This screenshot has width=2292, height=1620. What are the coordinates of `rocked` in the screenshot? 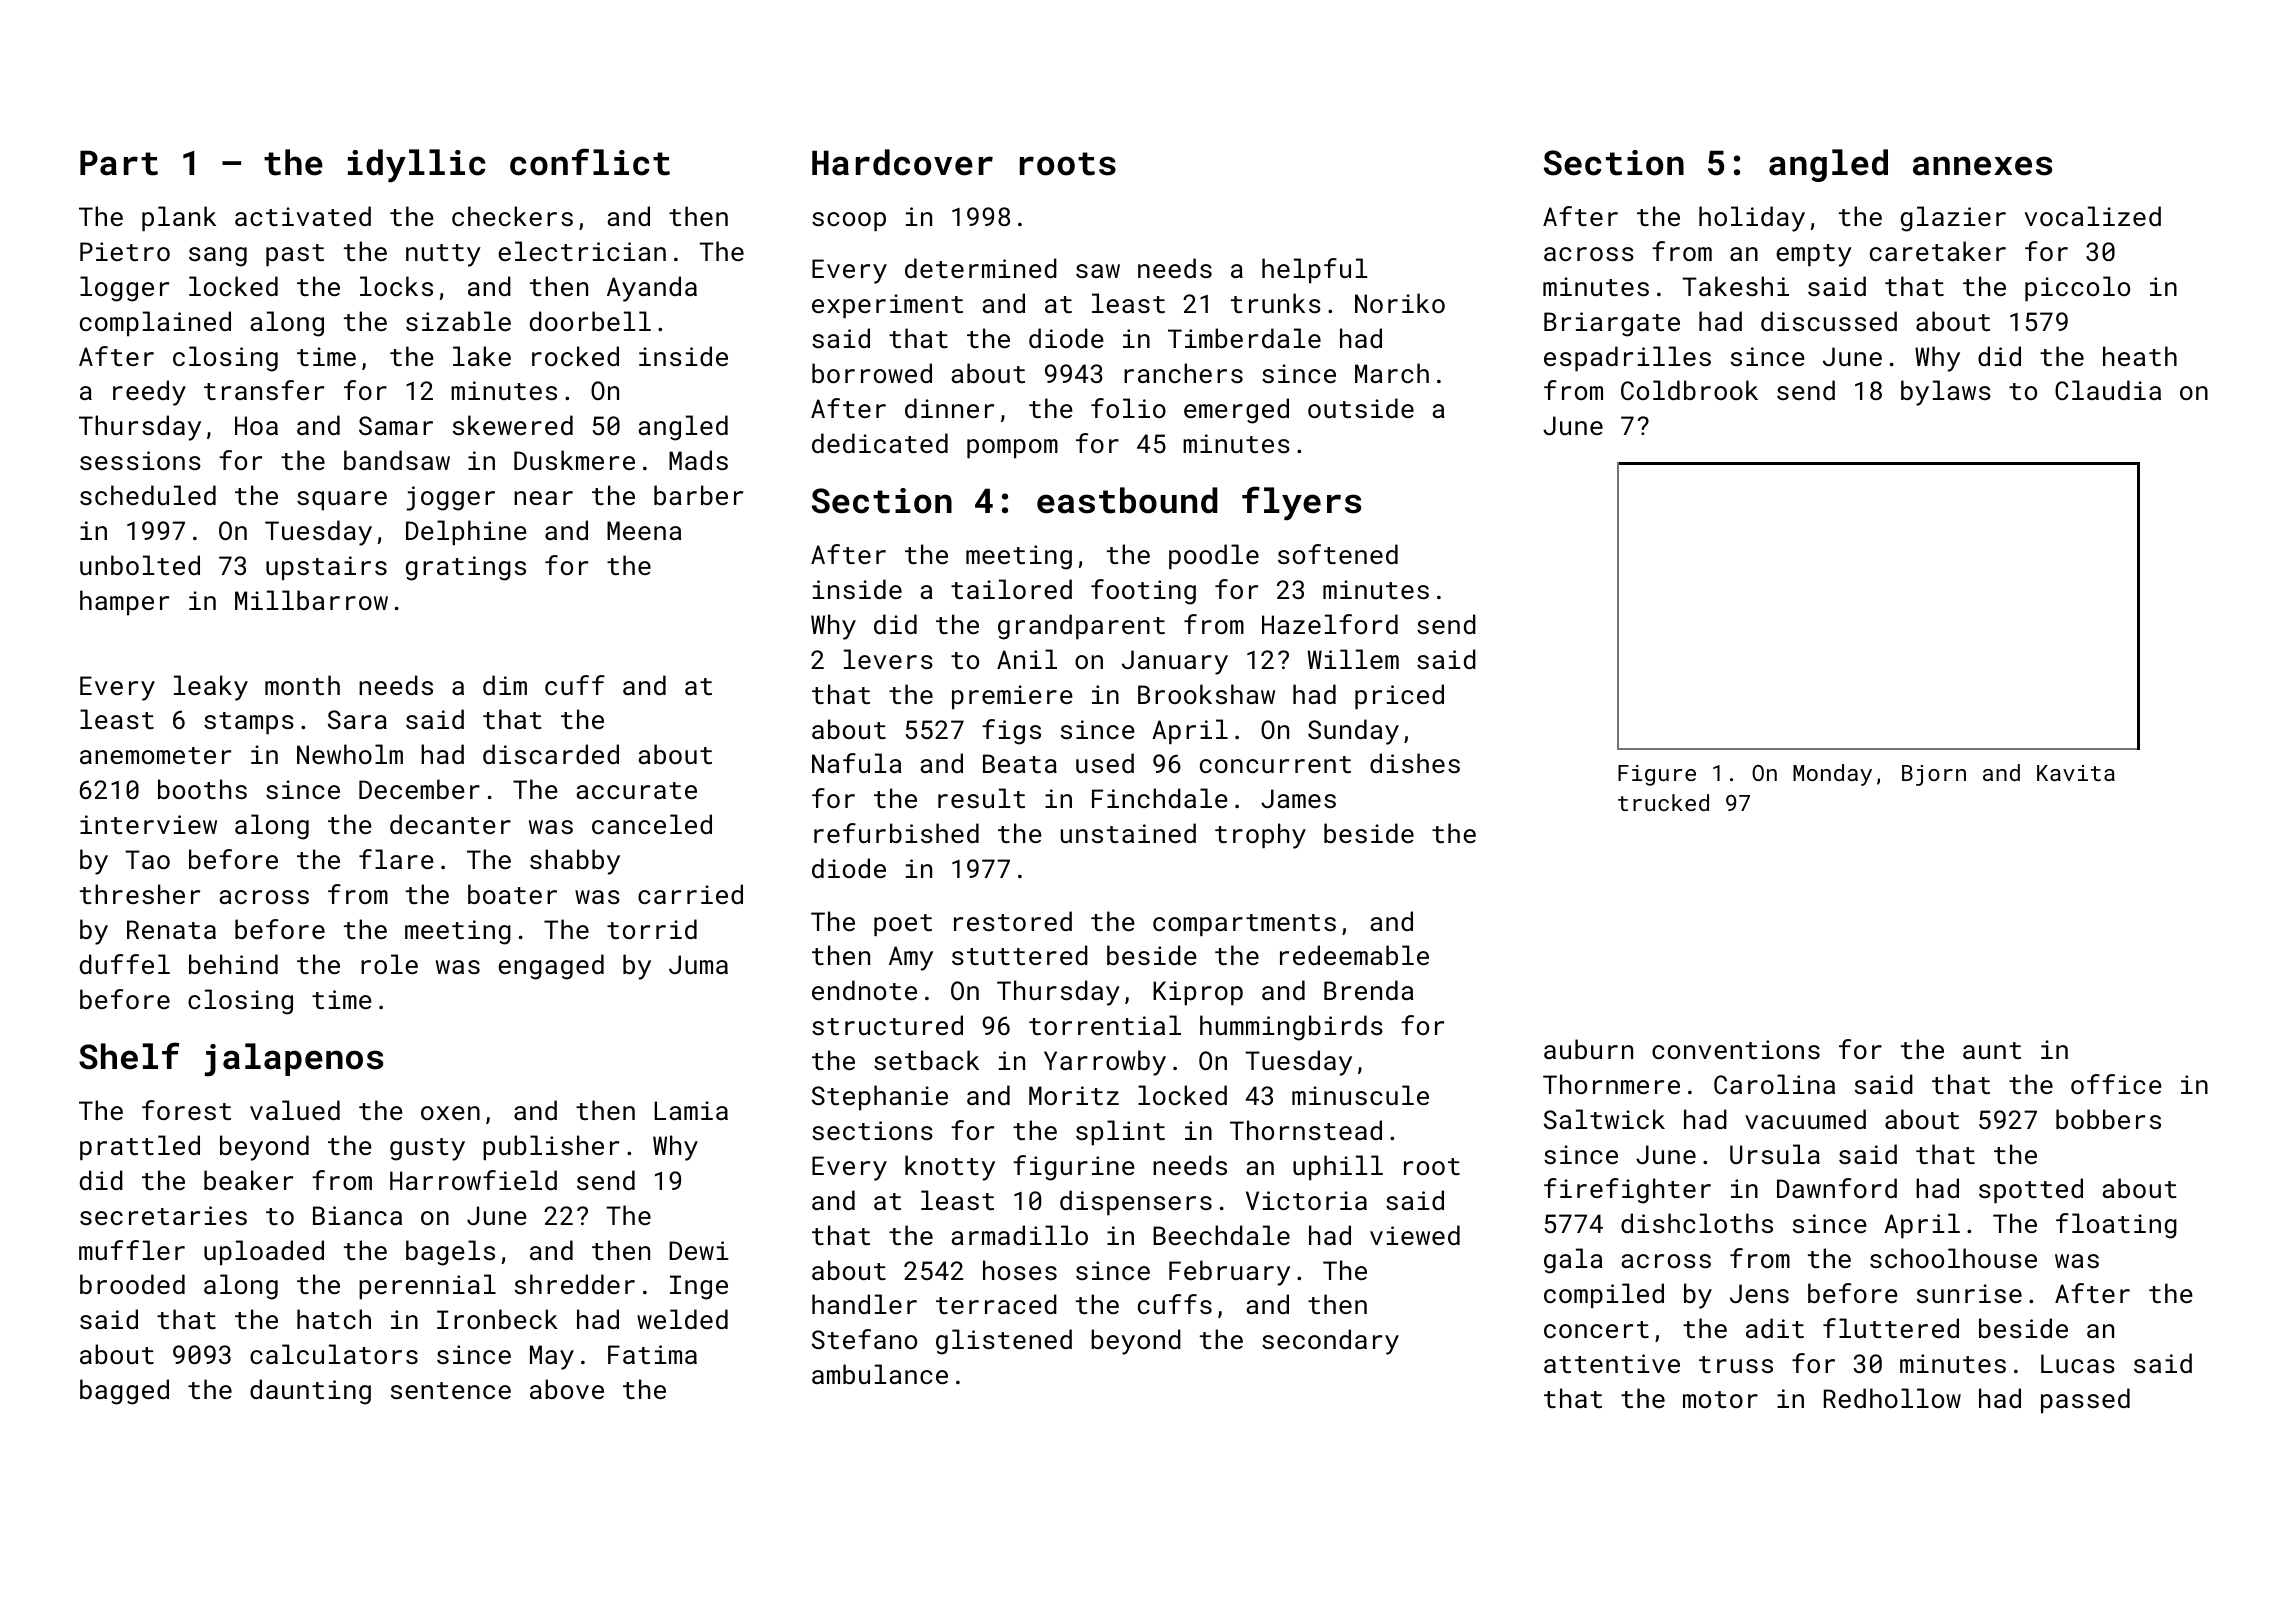 It's located at (575, 356).
